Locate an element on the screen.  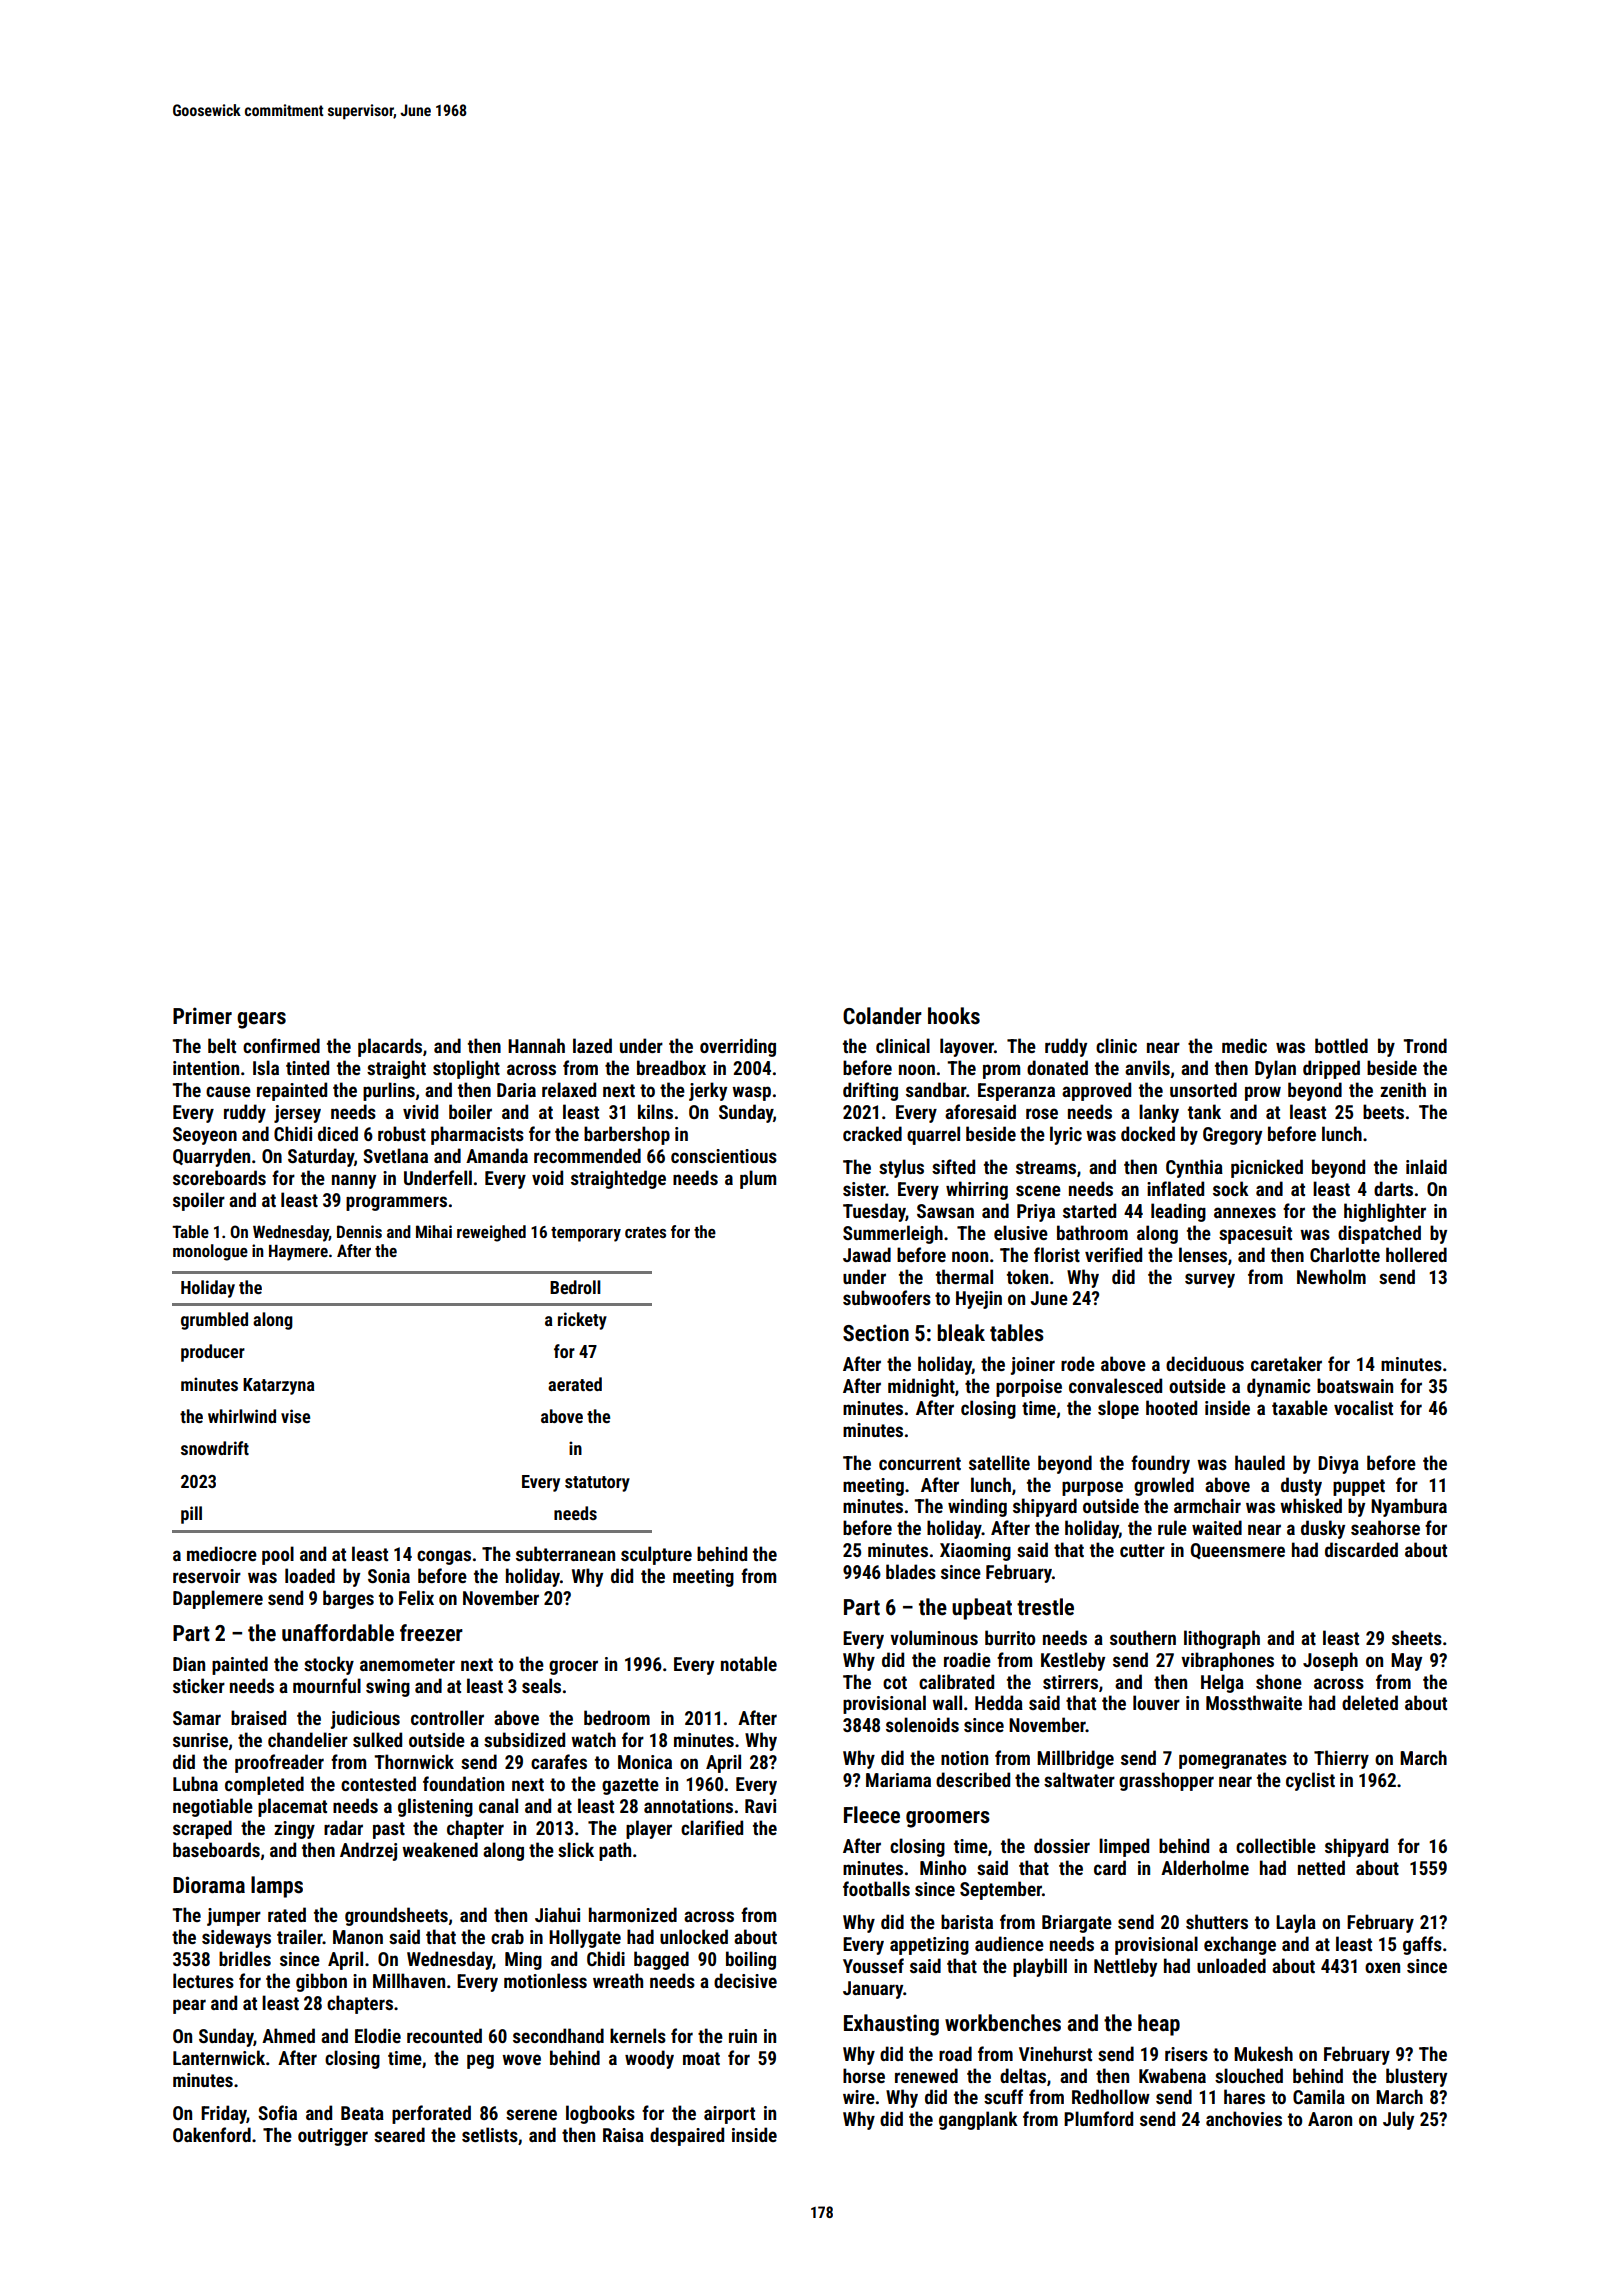
Alderholme is located at coordinates (1205, 1867).
